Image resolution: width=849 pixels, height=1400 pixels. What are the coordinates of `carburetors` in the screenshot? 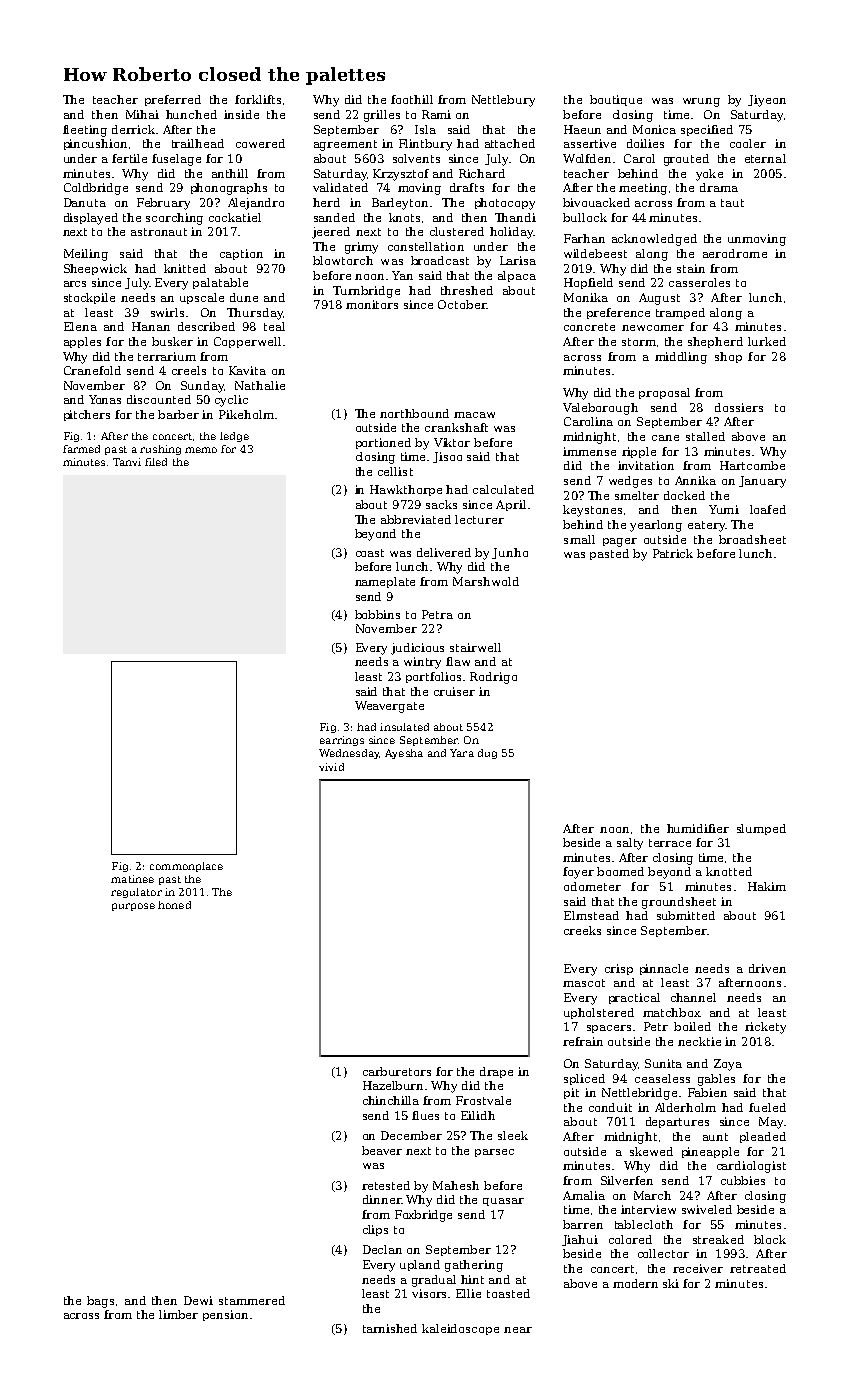 It's located at (397, 1071).
